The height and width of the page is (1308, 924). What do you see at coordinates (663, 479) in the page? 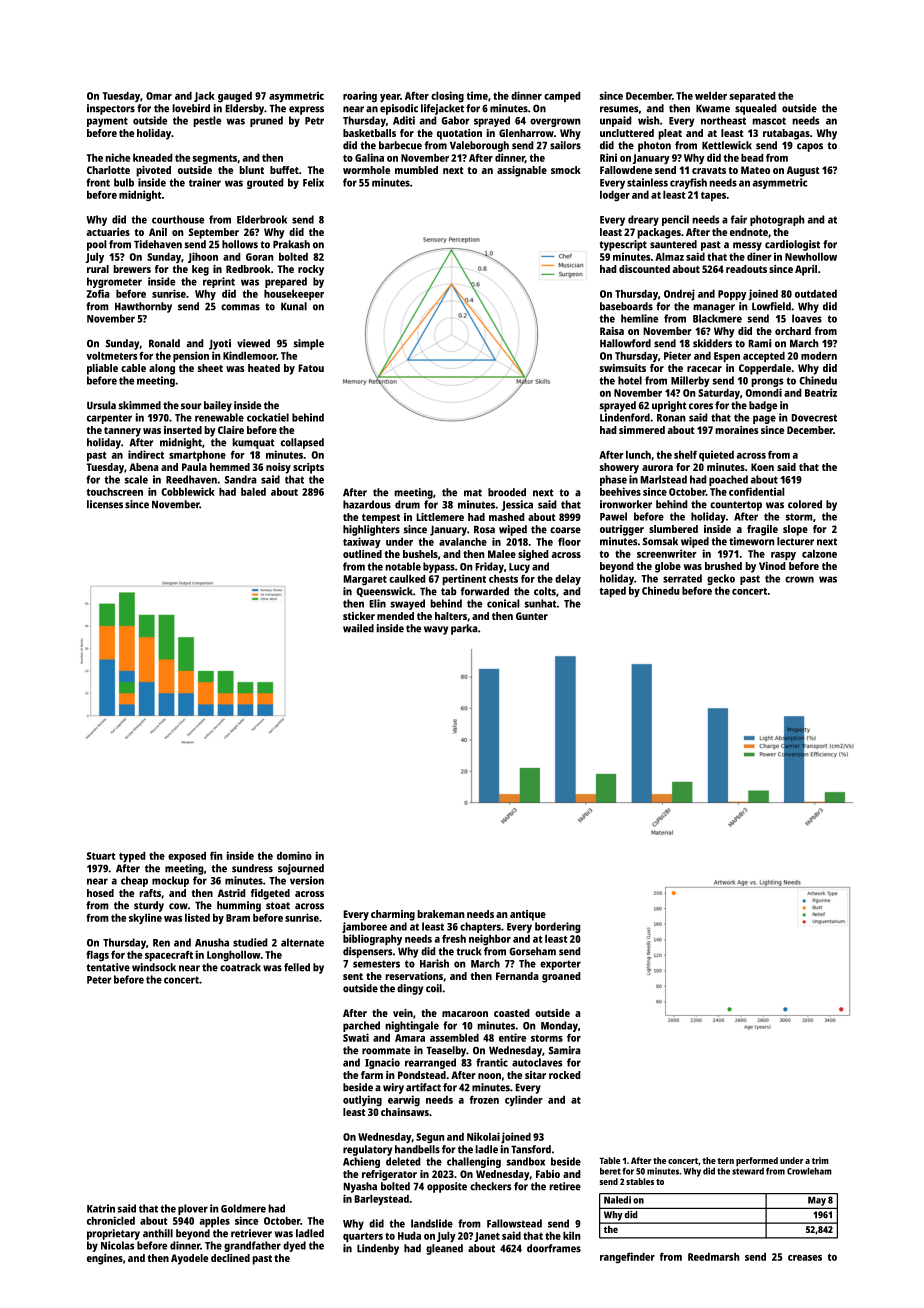
I see `Marlstead` at bounding box center [663, 479].
